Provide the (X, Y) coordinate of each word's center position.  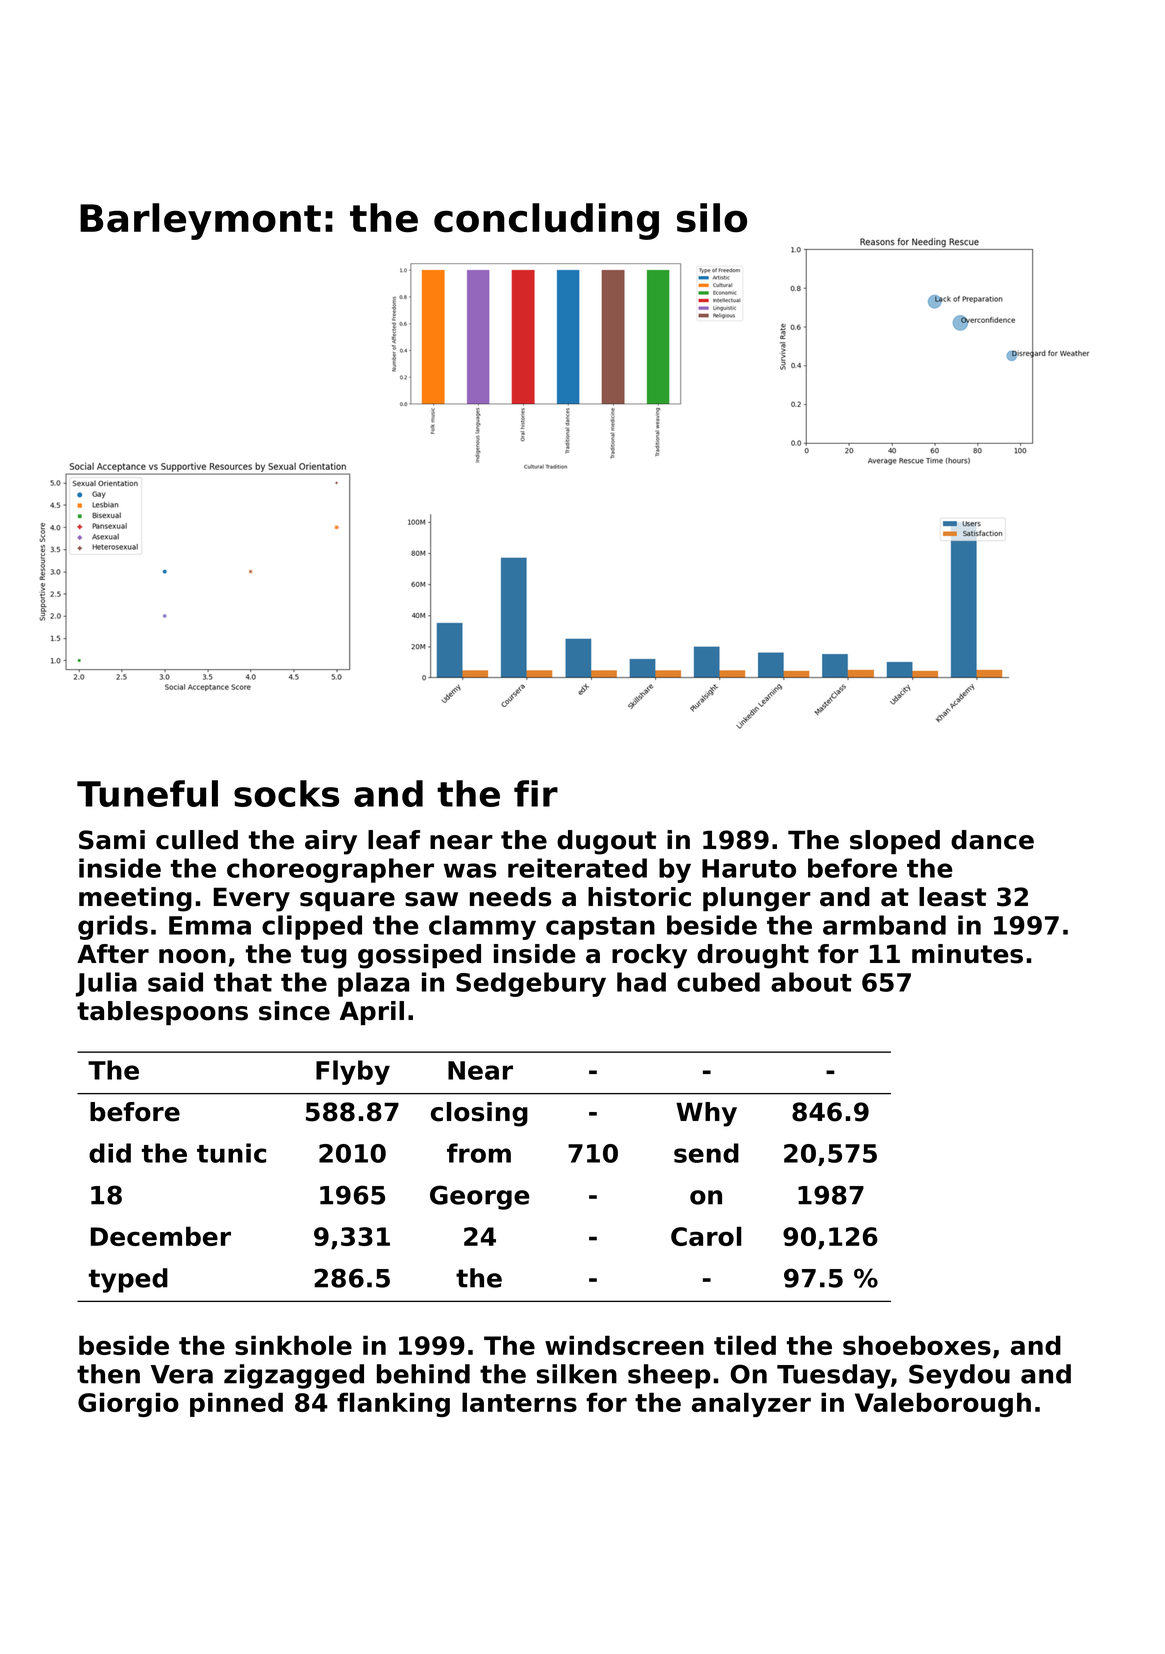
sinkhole (293, 1345)
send (706, 1153)
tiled (745, 1345)
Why (706, 1114)
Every (252, 899)
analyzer (751, 1404)
